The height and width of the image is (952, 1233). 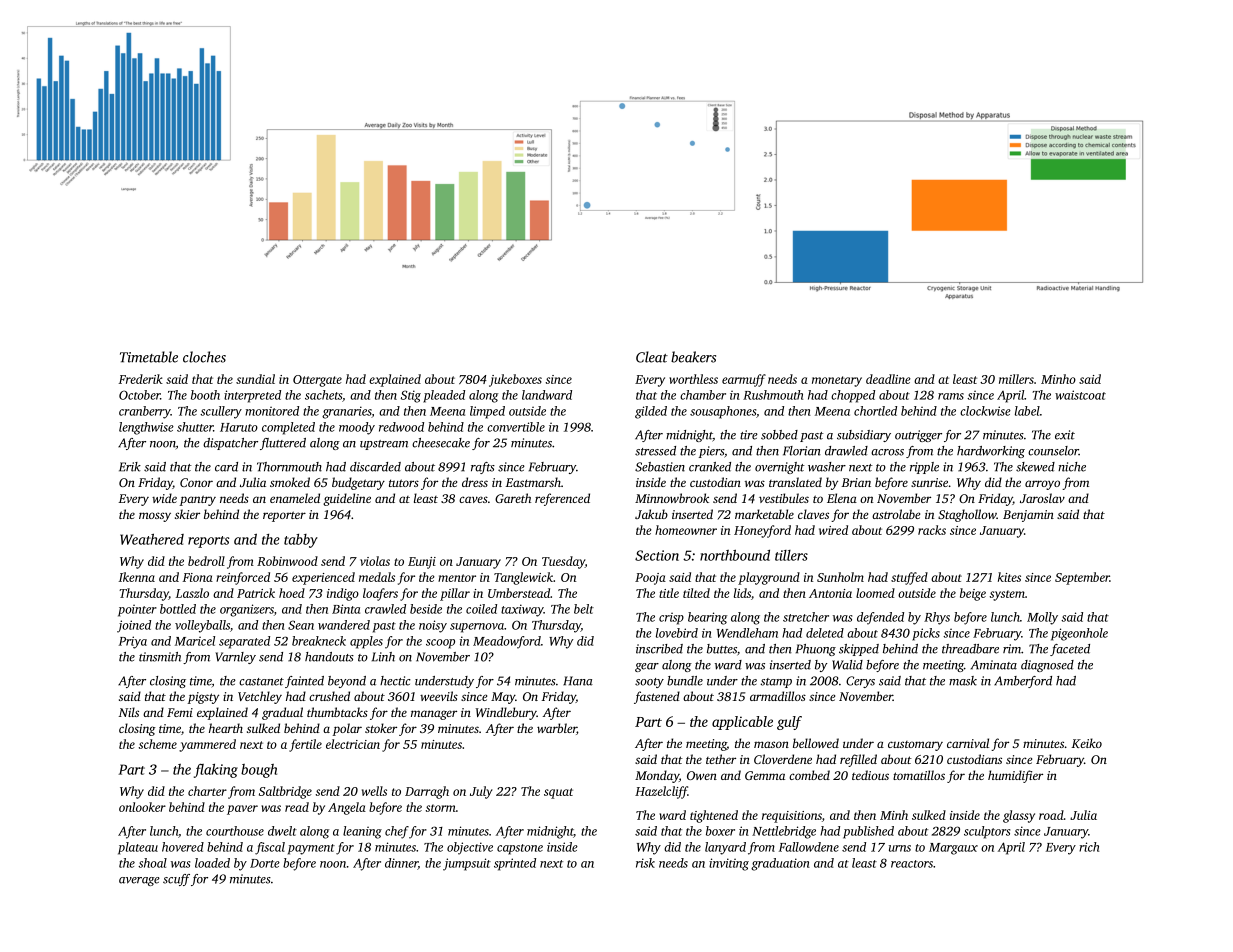 I want to click on Nils, so click(x=129, y=712).
